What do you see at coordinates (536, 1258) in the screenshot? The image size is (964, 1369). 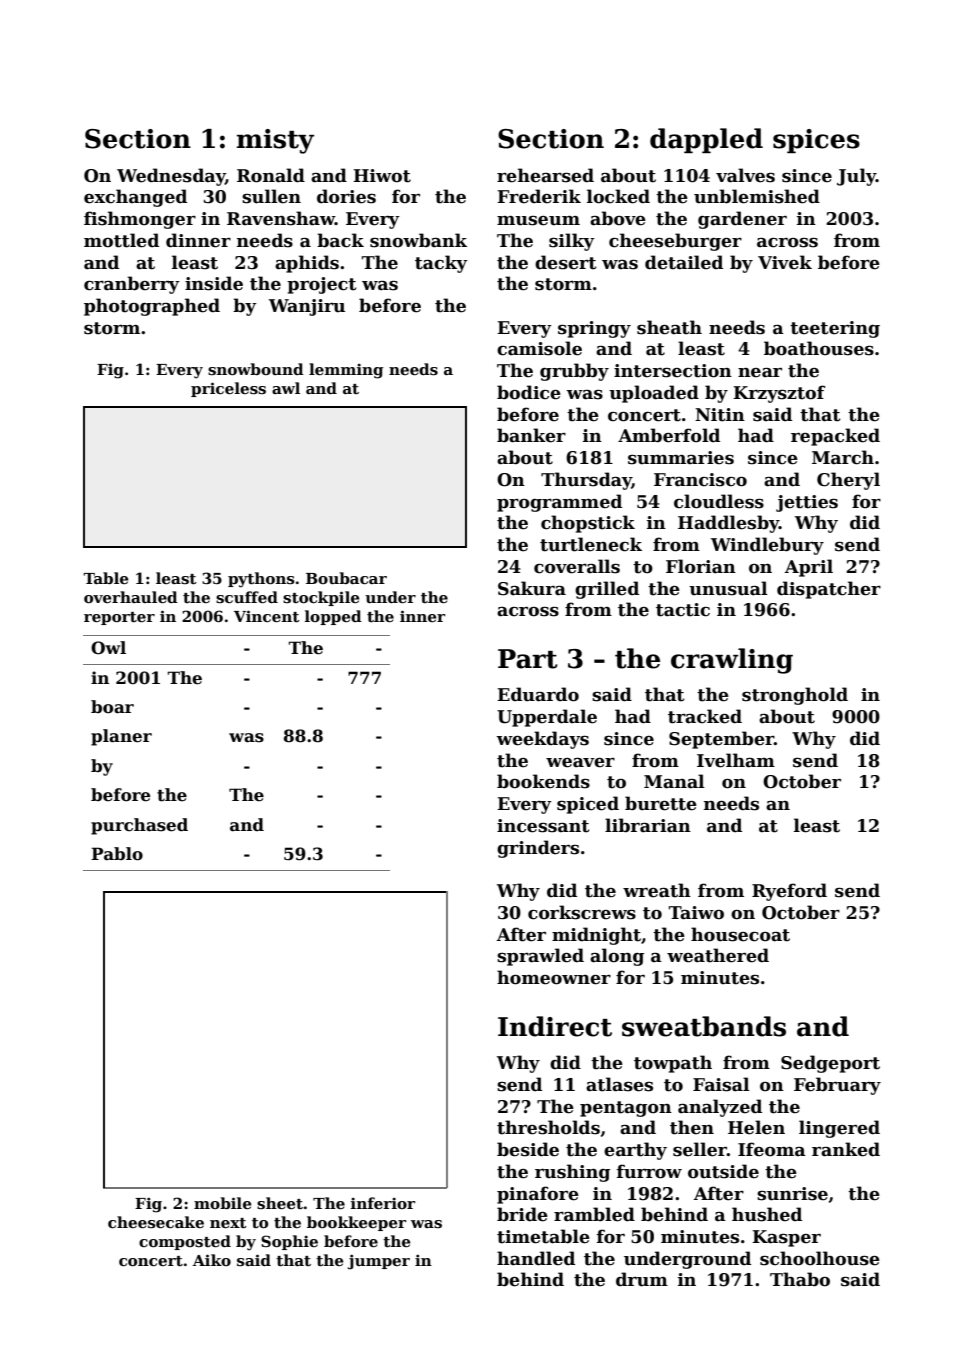 I see `handled` at bounding box center [536, 1258].
